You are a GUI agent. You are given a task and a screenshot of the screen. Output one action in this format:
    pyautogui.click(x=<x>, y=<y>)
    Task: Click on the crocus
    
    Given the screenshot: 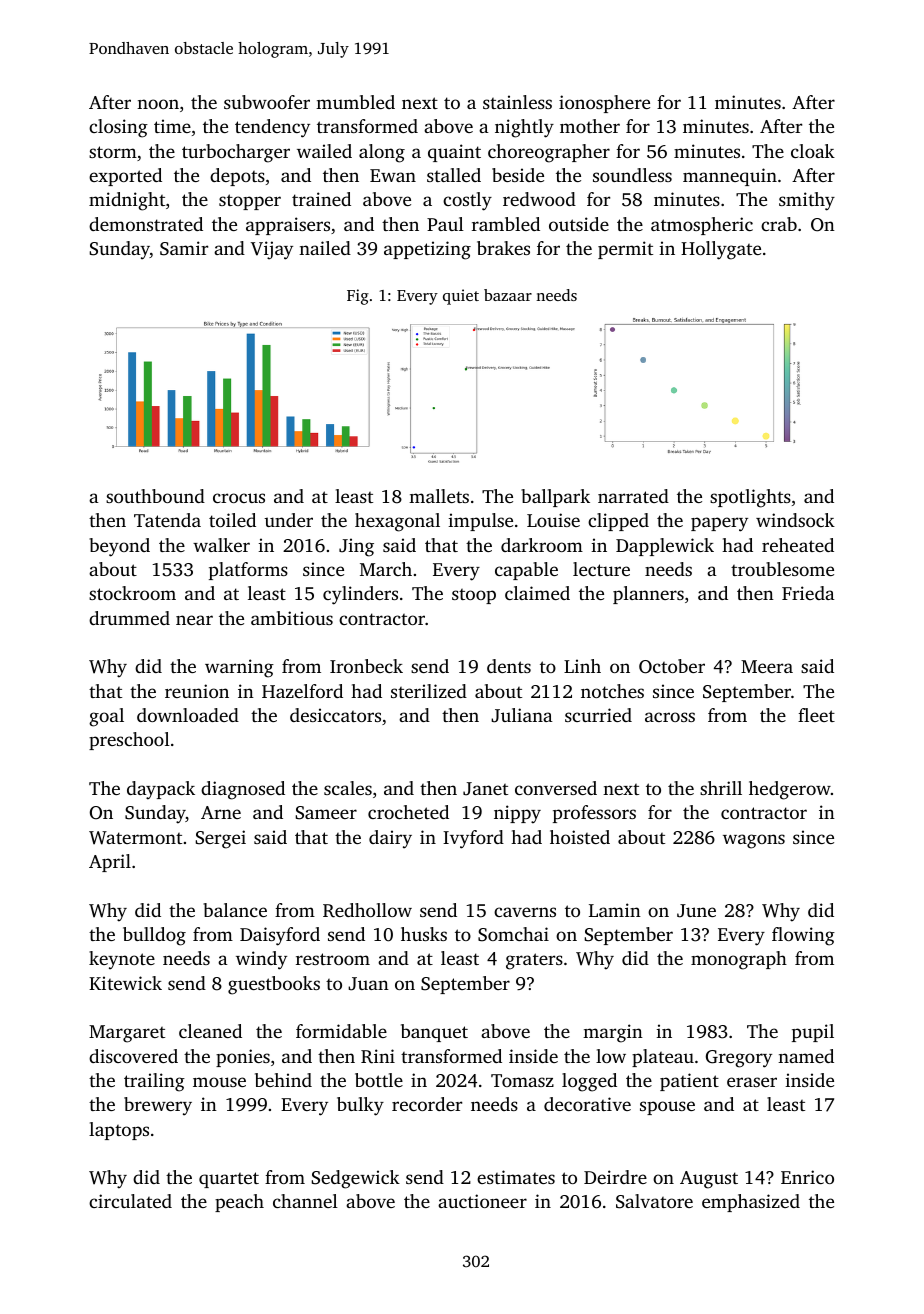 What is the action you would take?
    pyautogui.click(x=239, y=498)
